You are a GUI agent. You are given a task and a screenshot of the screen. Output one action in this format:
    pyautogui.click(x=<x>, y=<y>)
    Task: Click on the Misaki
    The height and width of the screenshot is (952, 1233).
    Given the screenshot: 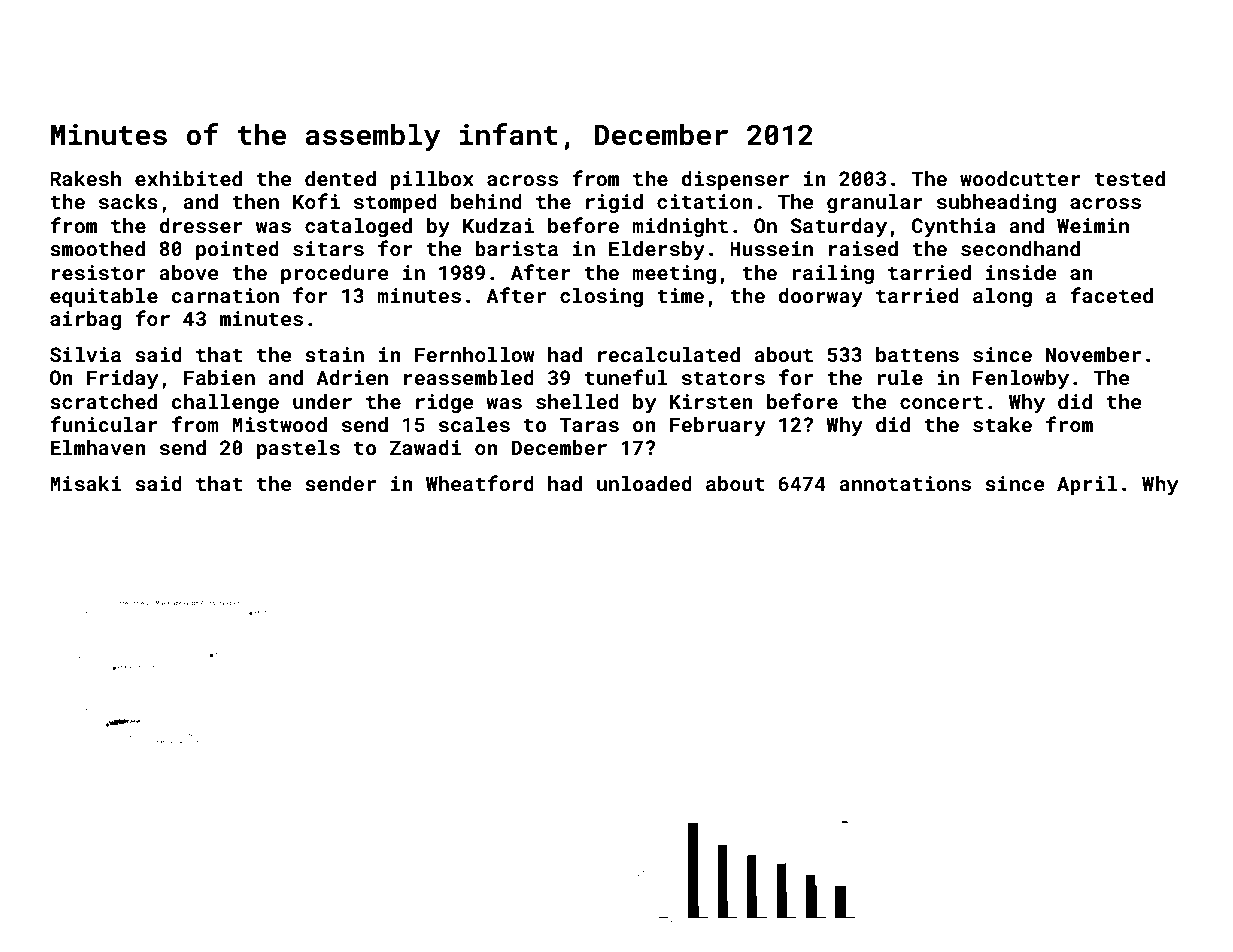 What is the action you would take?
    pyautogui.click(x=85, y=483)
